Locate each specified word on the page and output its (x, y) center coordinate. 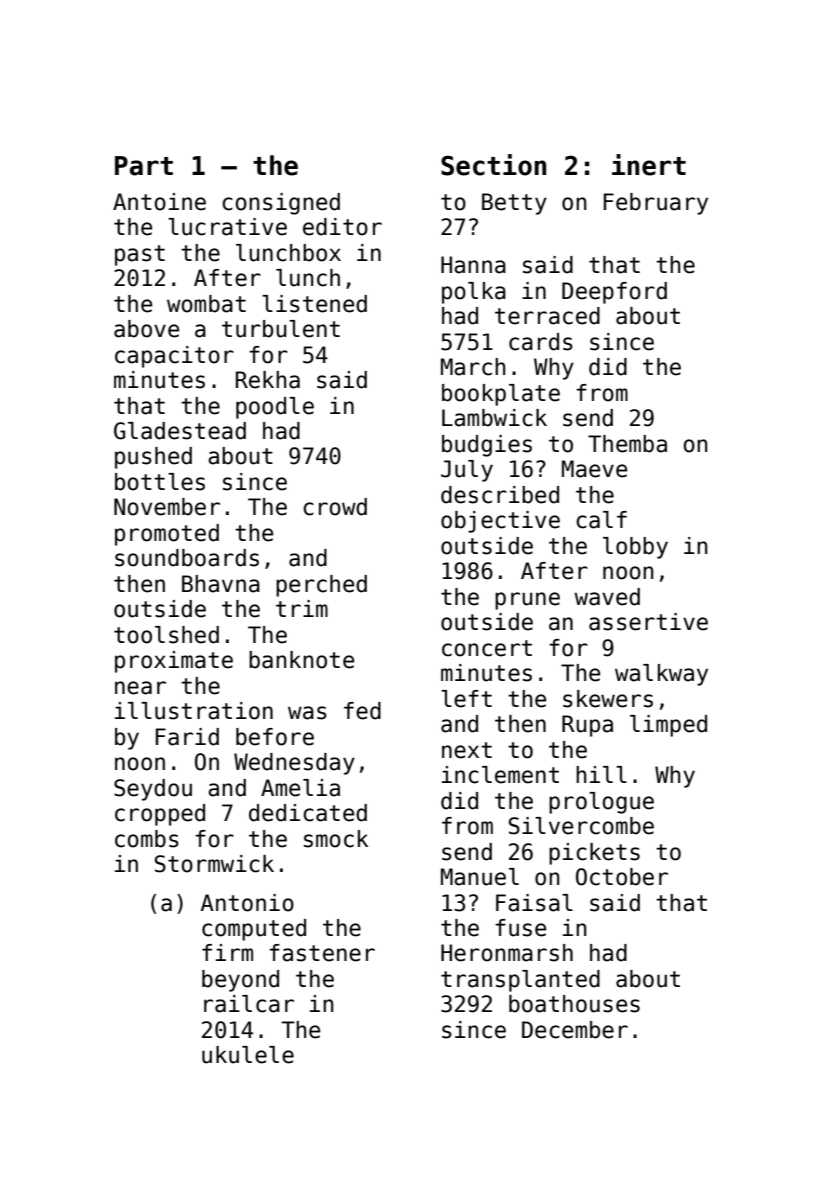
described (500, 495)
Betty (514, 204)
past (140, 255)
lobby (635, 548)
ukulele (248, 1055)
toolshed (166, 635)
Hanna (473, 265)
